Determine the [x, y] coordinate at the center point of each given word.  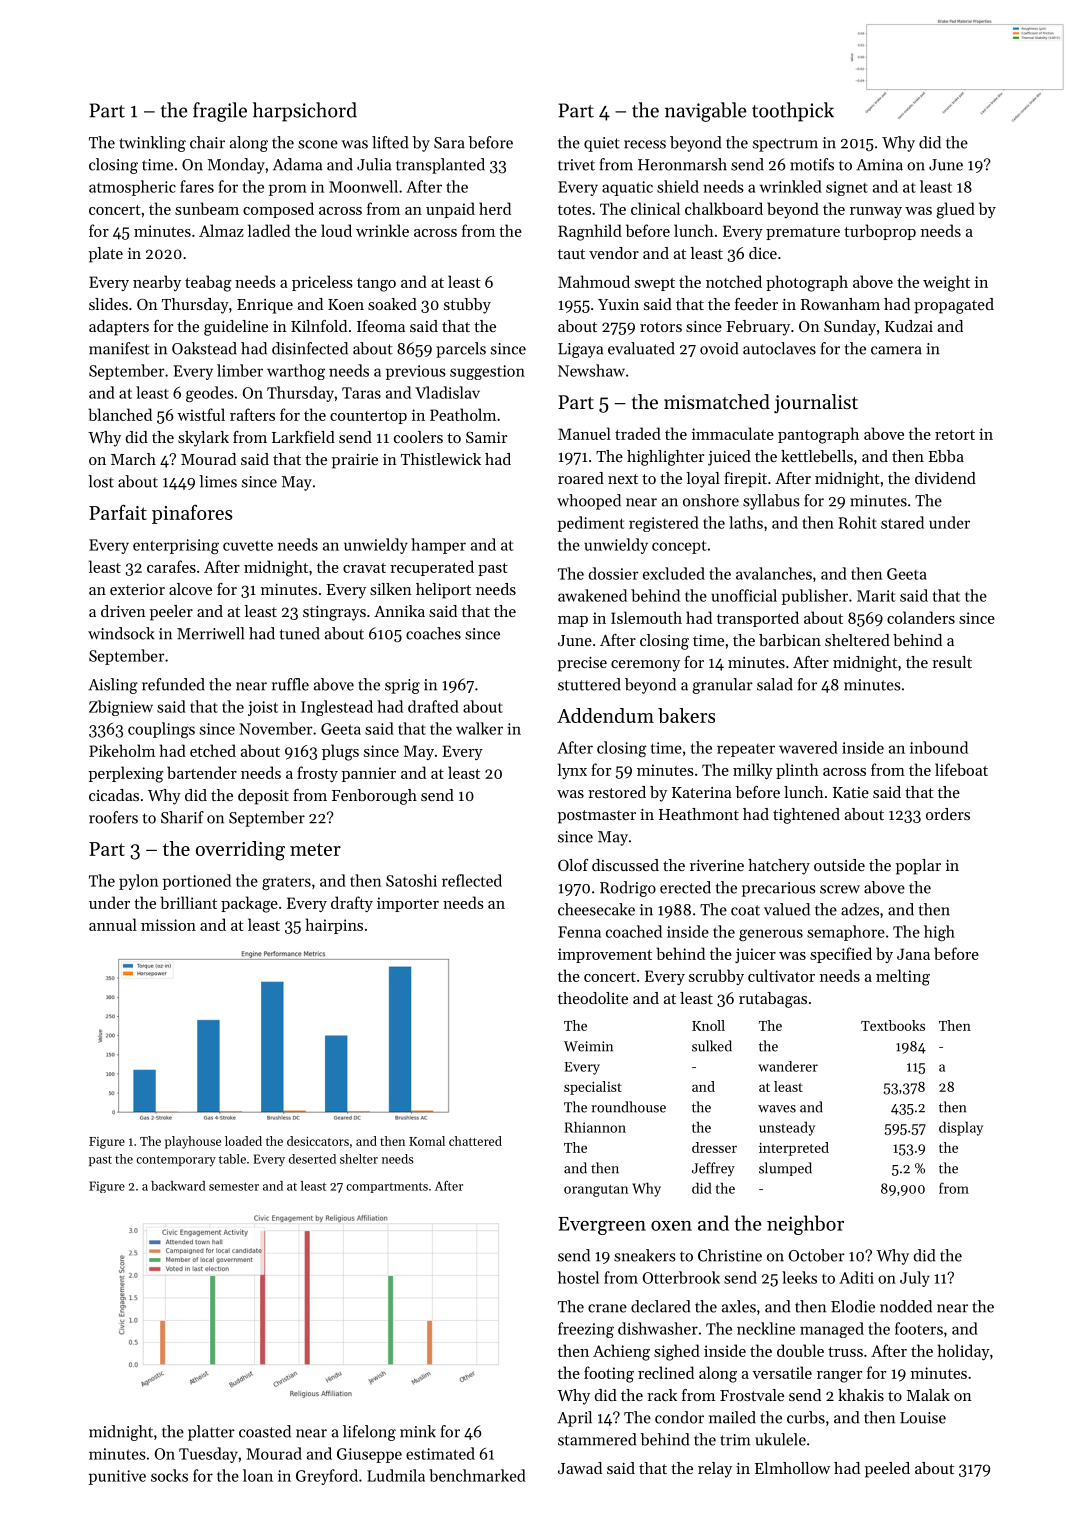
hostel [578, 1277]
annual [113, 924]
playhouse [193, 1142]
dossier [613, 573]
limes [218, 481]
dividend [945, 478]
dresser [714, 1147]
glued [956, 210]
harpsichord [305, 112]
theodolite [593, 998]
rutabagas [773, 1000]
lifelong [369, 1433]
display [961, 1128]
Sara [449, 143]
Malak [928, 1395]
